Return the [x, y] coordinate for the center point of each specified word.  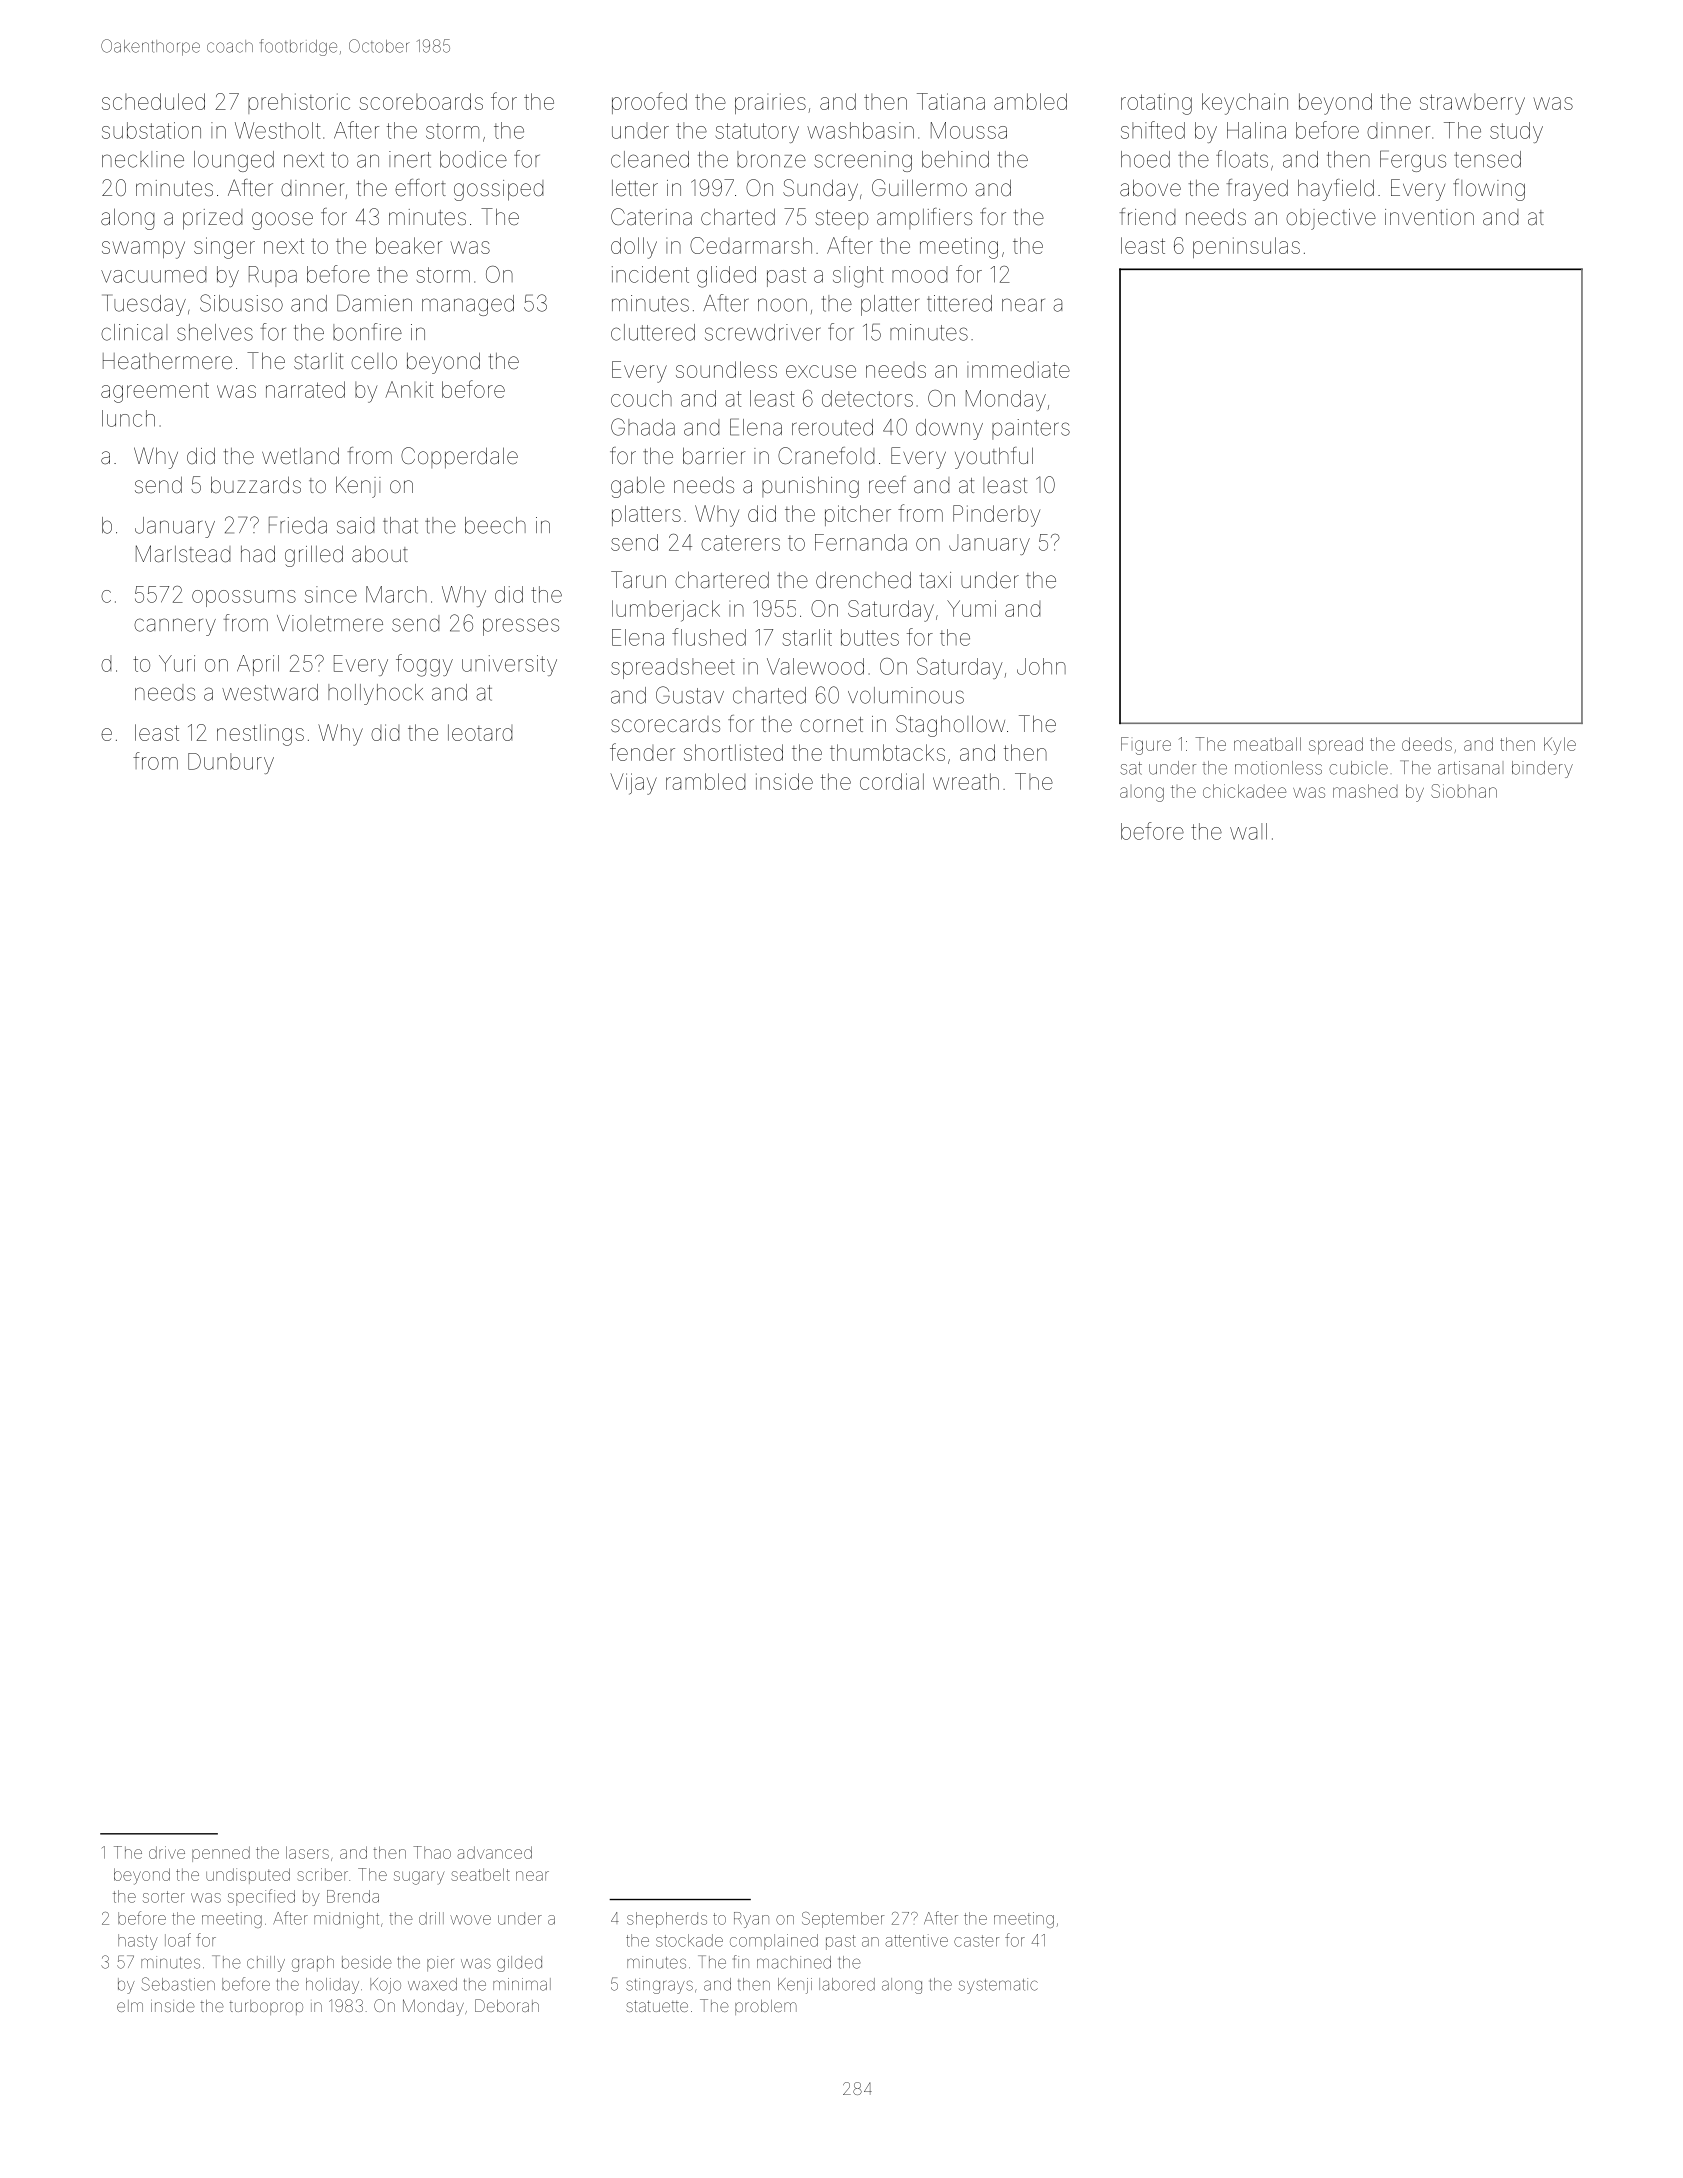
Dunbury [231, 763]
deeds [1427, 744]
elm [130, 2006]
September [843, 1920]
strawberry [1472, 104]
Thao [432, 1852]
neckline [143, 159]
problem [766, 2007]
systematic [998, 1986]
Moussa [969, 130]
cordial [892, 781]
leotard [480, 732]
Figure [1146, 746]
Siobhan [1464, 791]
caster [976, 1941]
